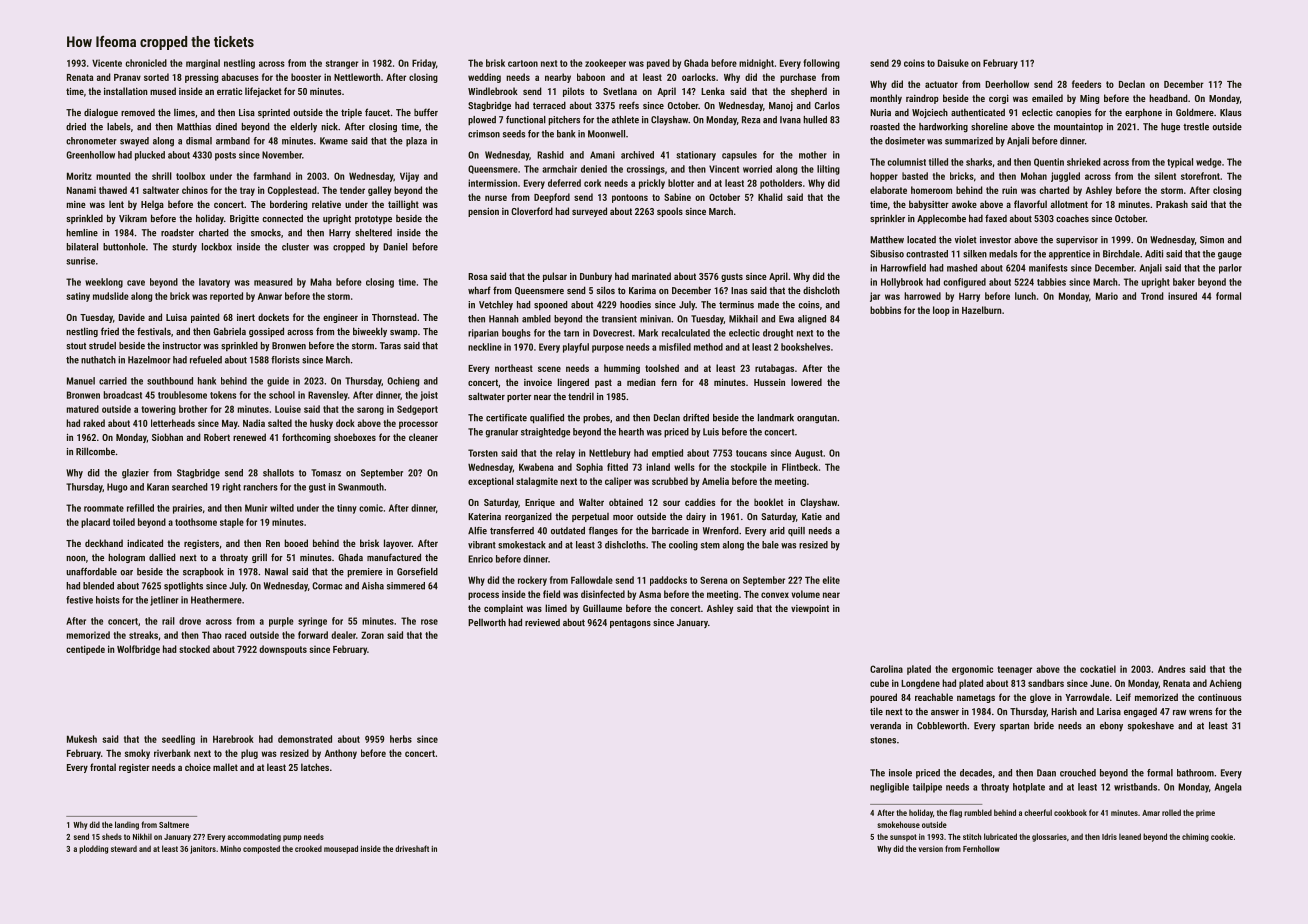 The width and height of the screenshot is (1308, 924). What do you see at coordinates (602, 155) in the screenshot?
I see `Amani` at bounding box center [602, 155].
